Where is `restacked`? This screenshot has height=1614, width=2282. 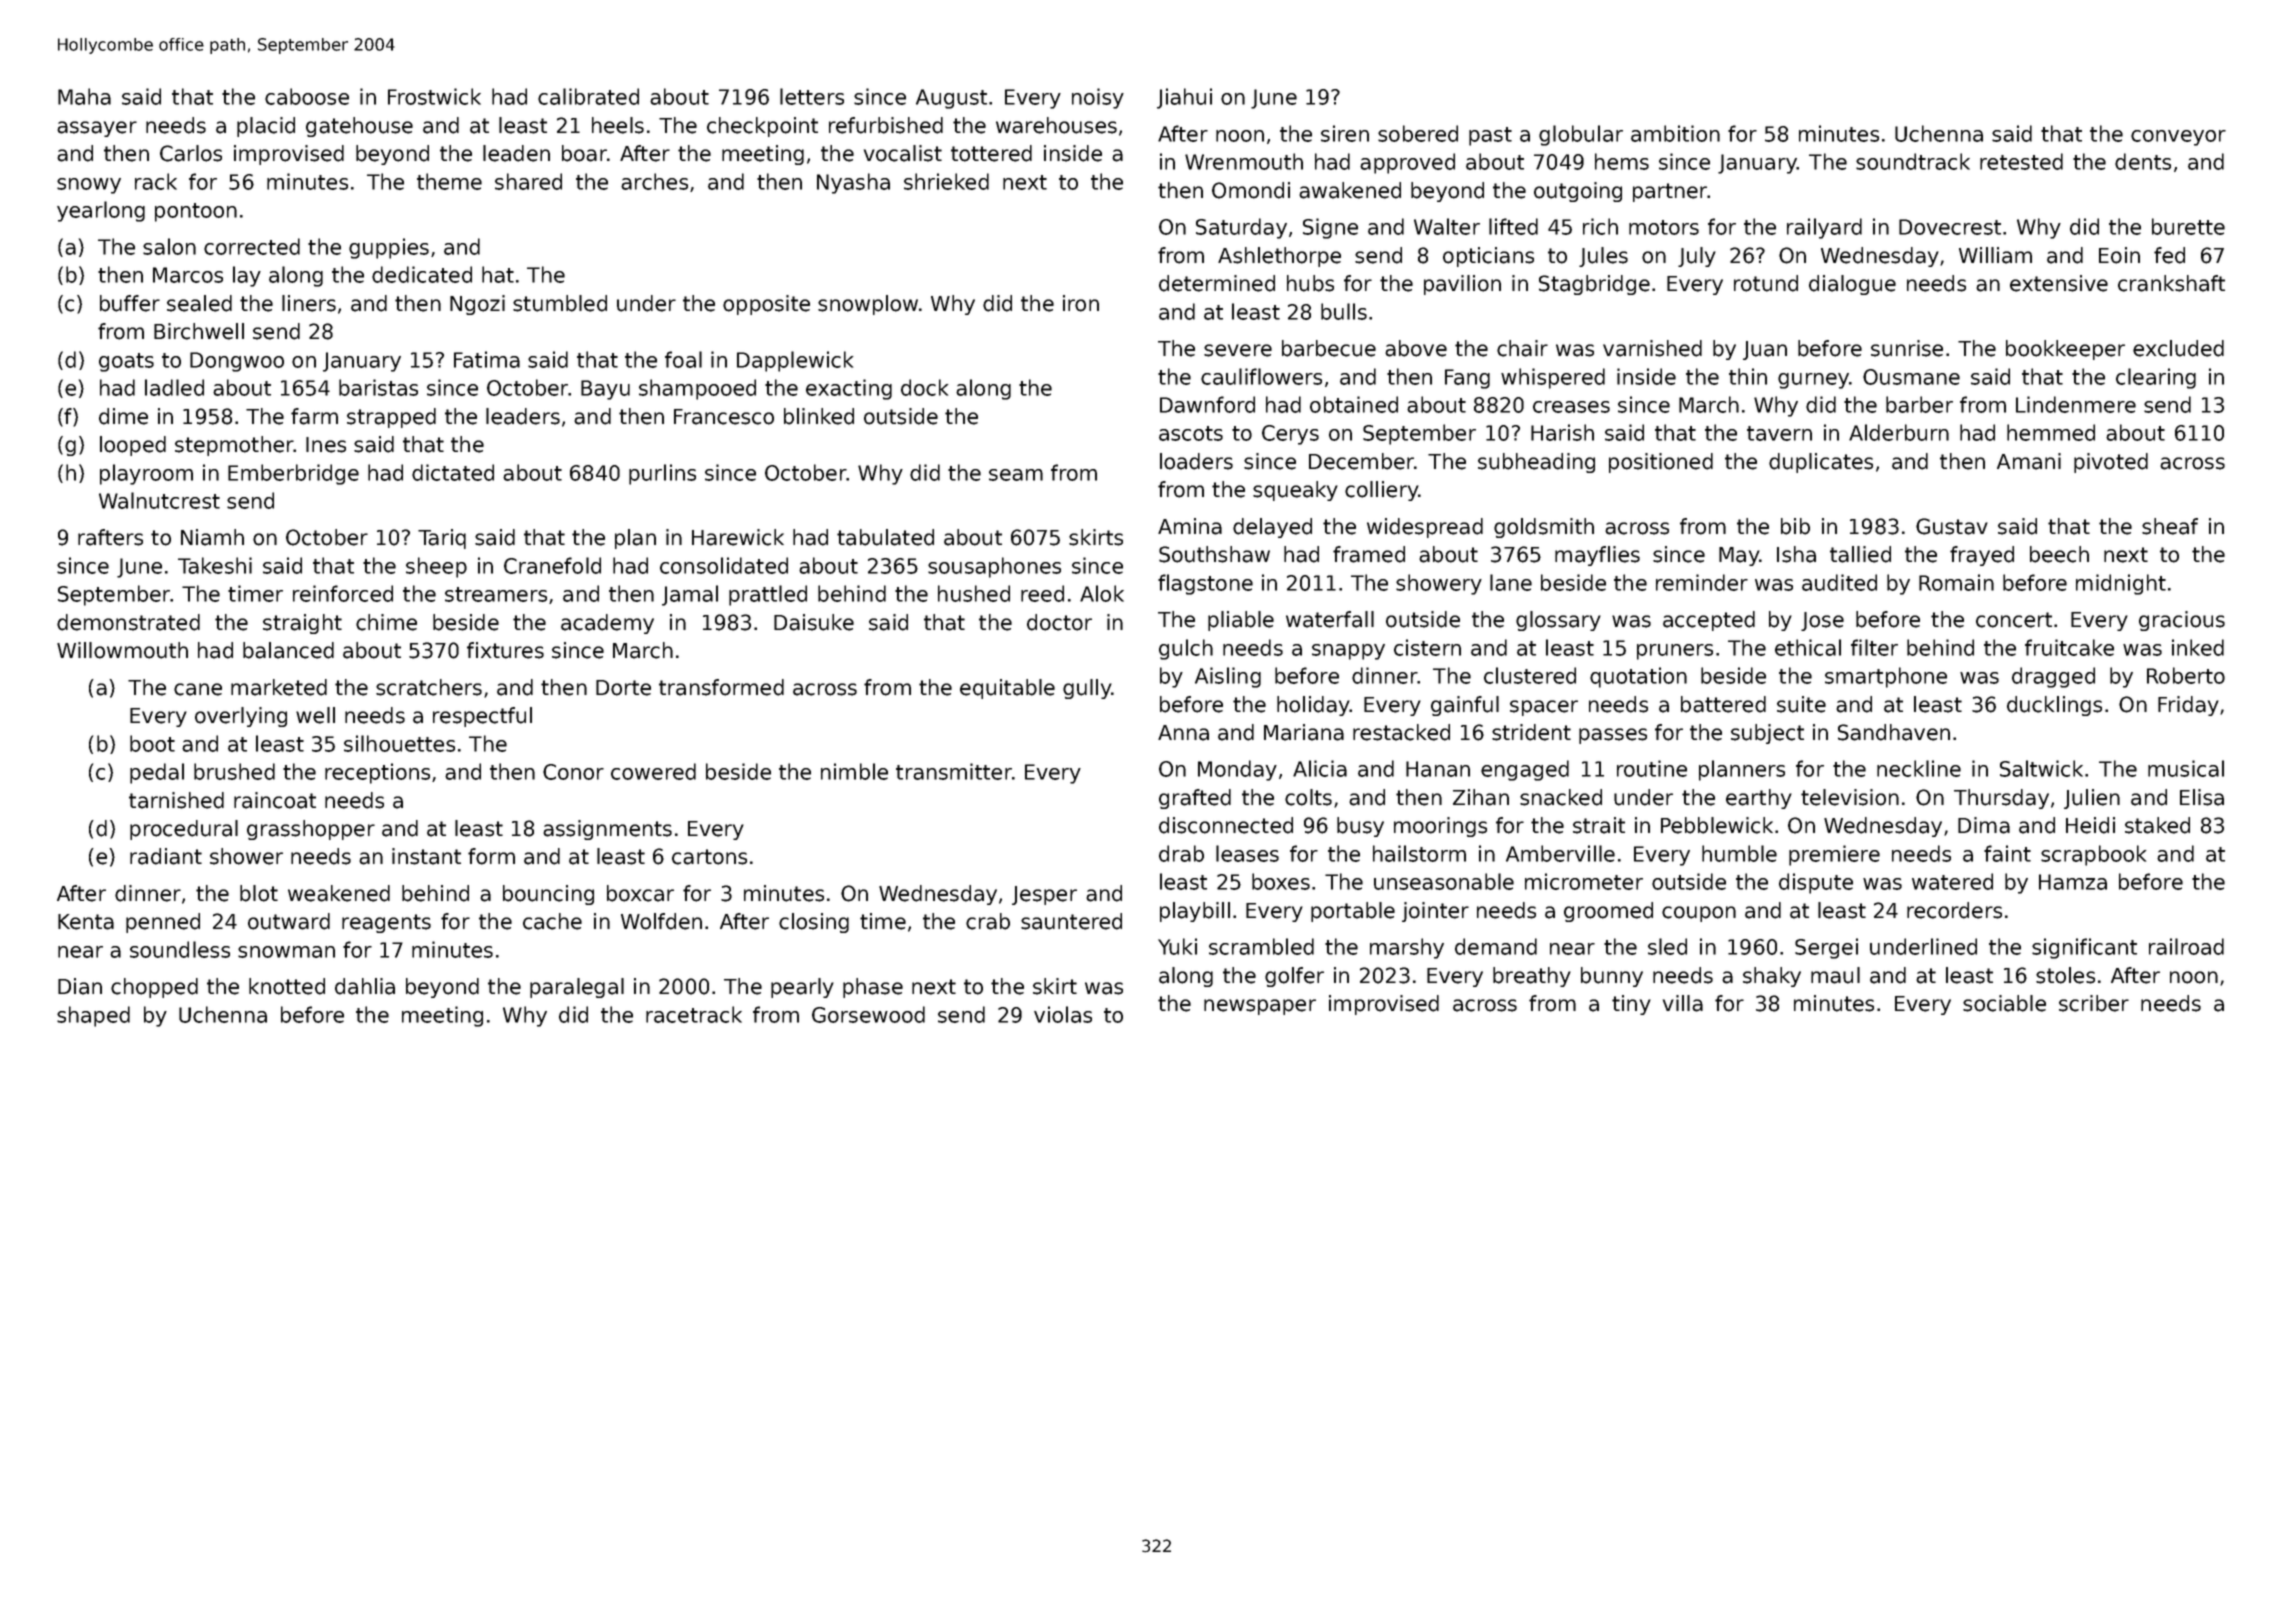 restacked is located at coordinates (1401, 732).
